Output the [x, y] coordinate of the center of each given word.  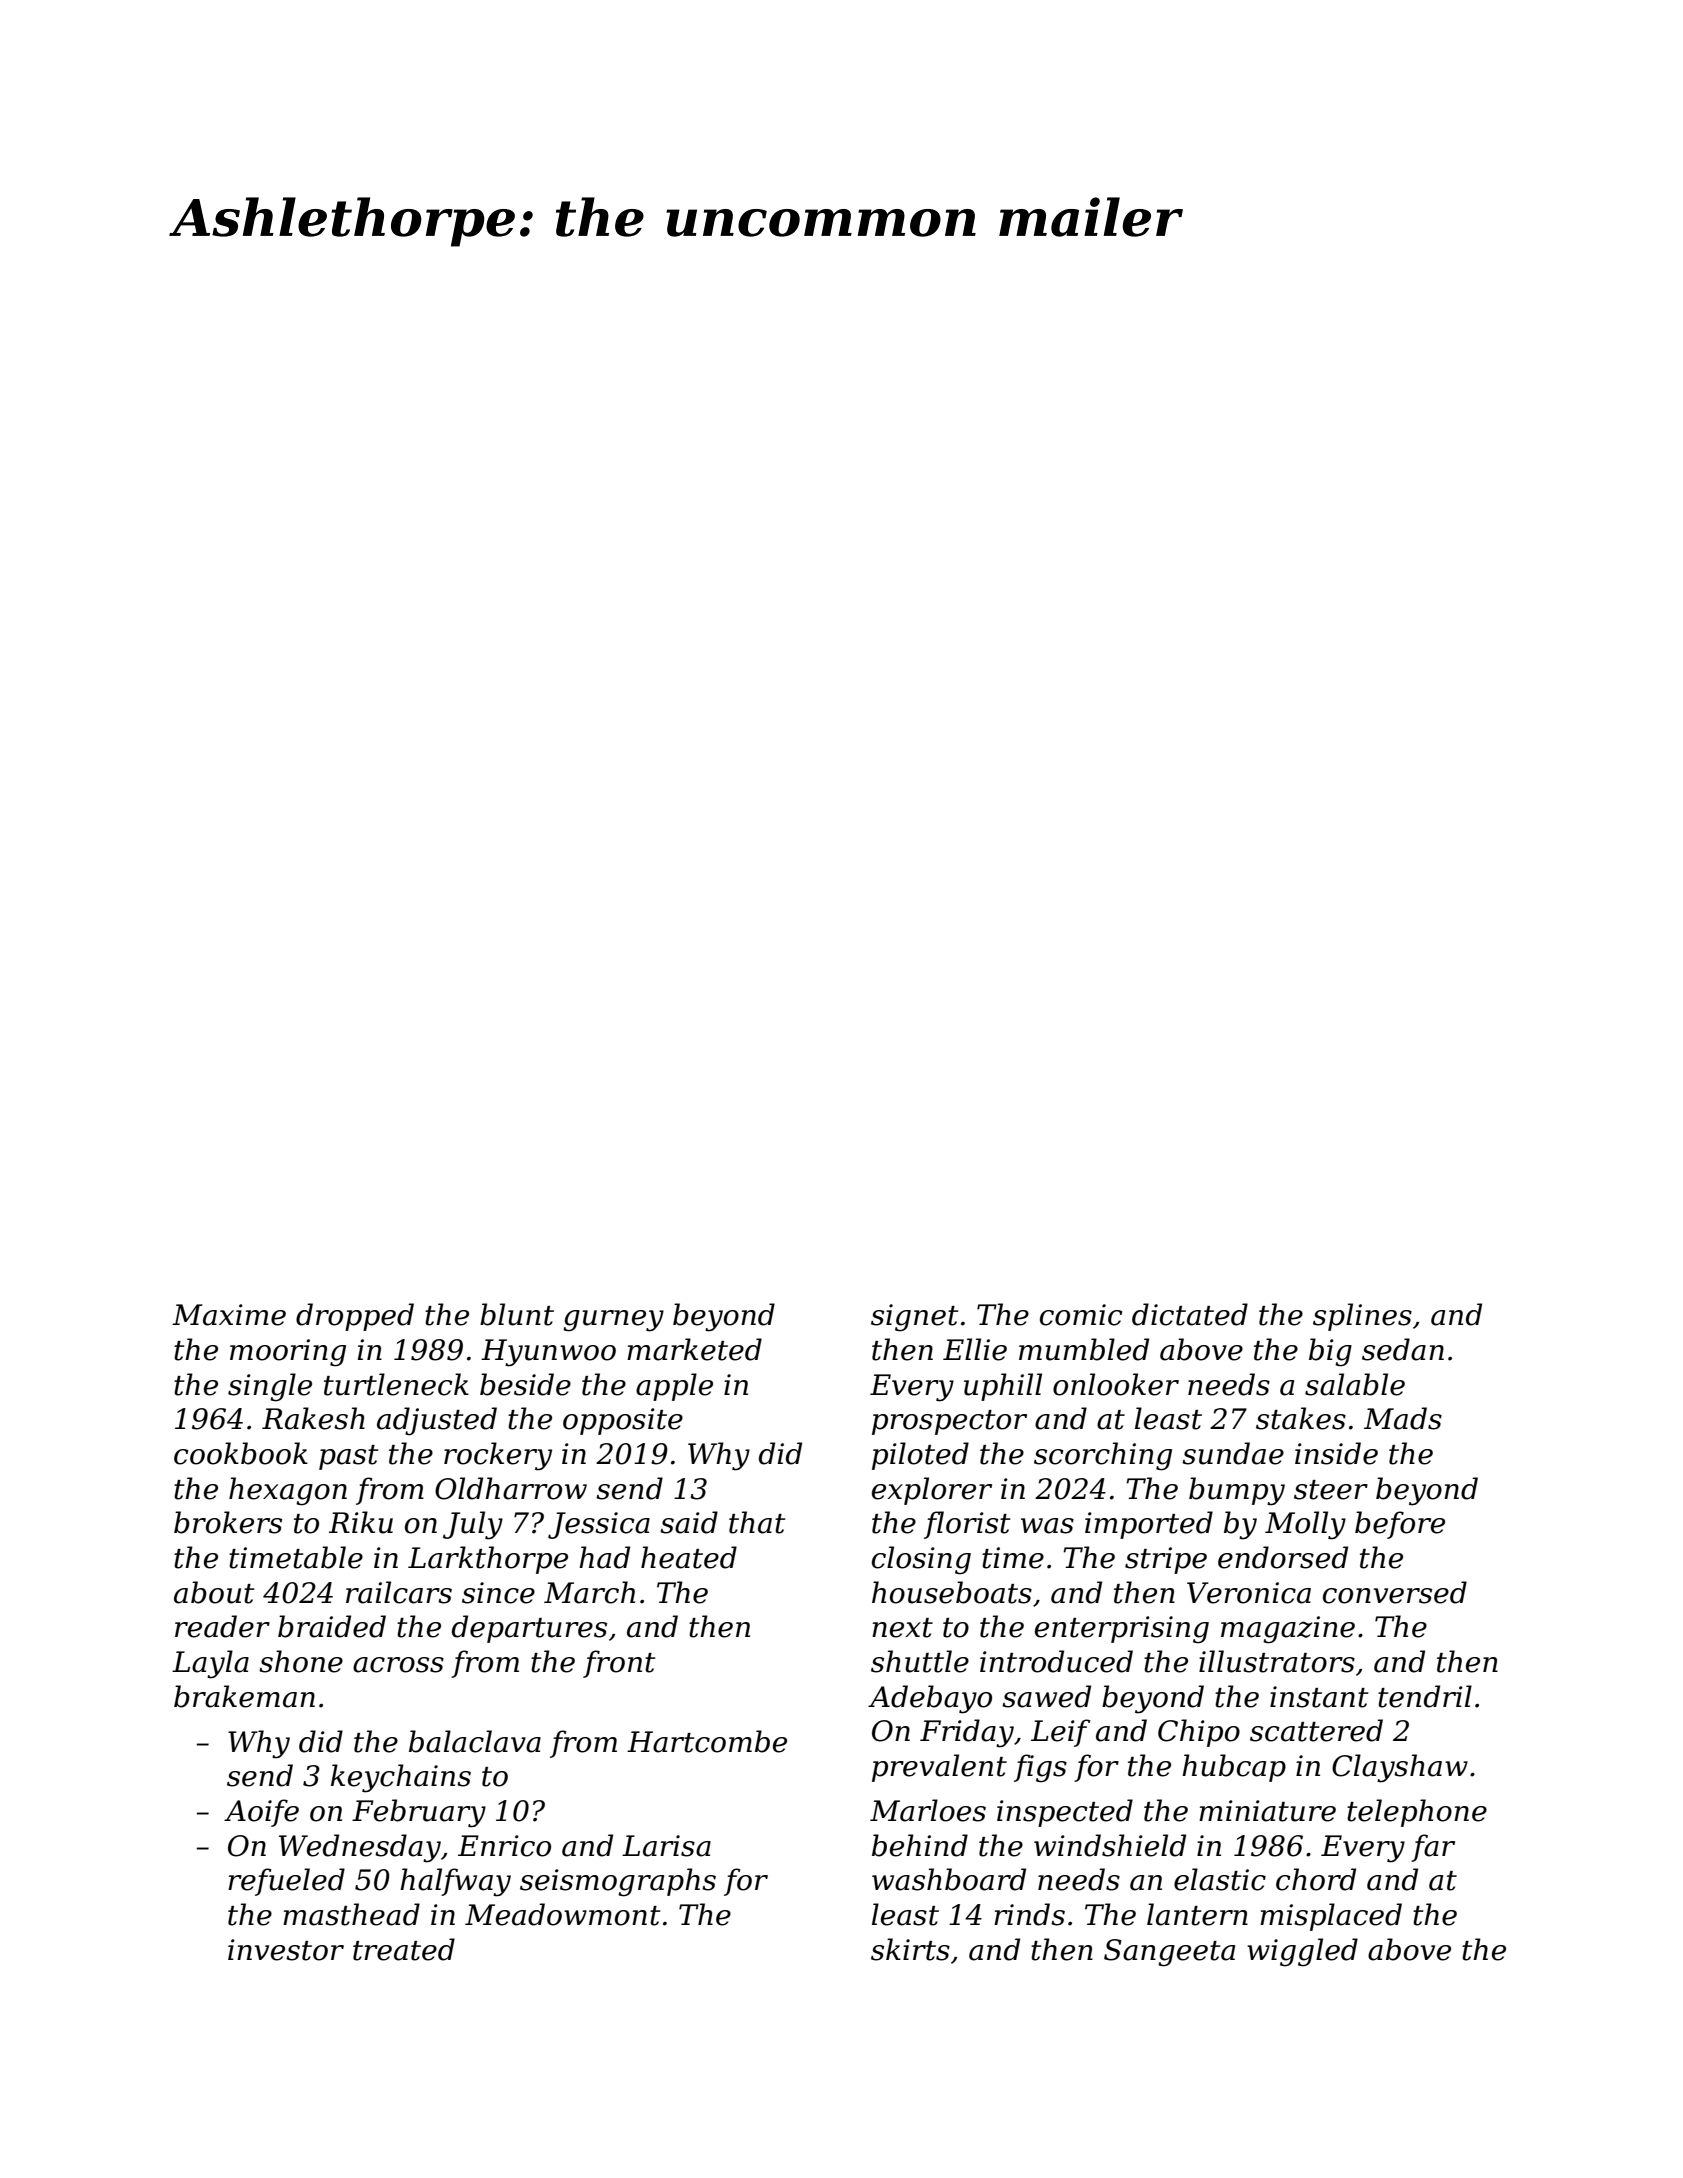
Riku [361, 1522]
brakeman [244, 1696]
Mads [1403, 1418]
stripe [1166, 1560]
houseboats [952, 1592]
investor [286, 1950]
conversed [1395, 1592]
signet [914, 1318]
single [270, 1387]
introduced [1056, 1661]
